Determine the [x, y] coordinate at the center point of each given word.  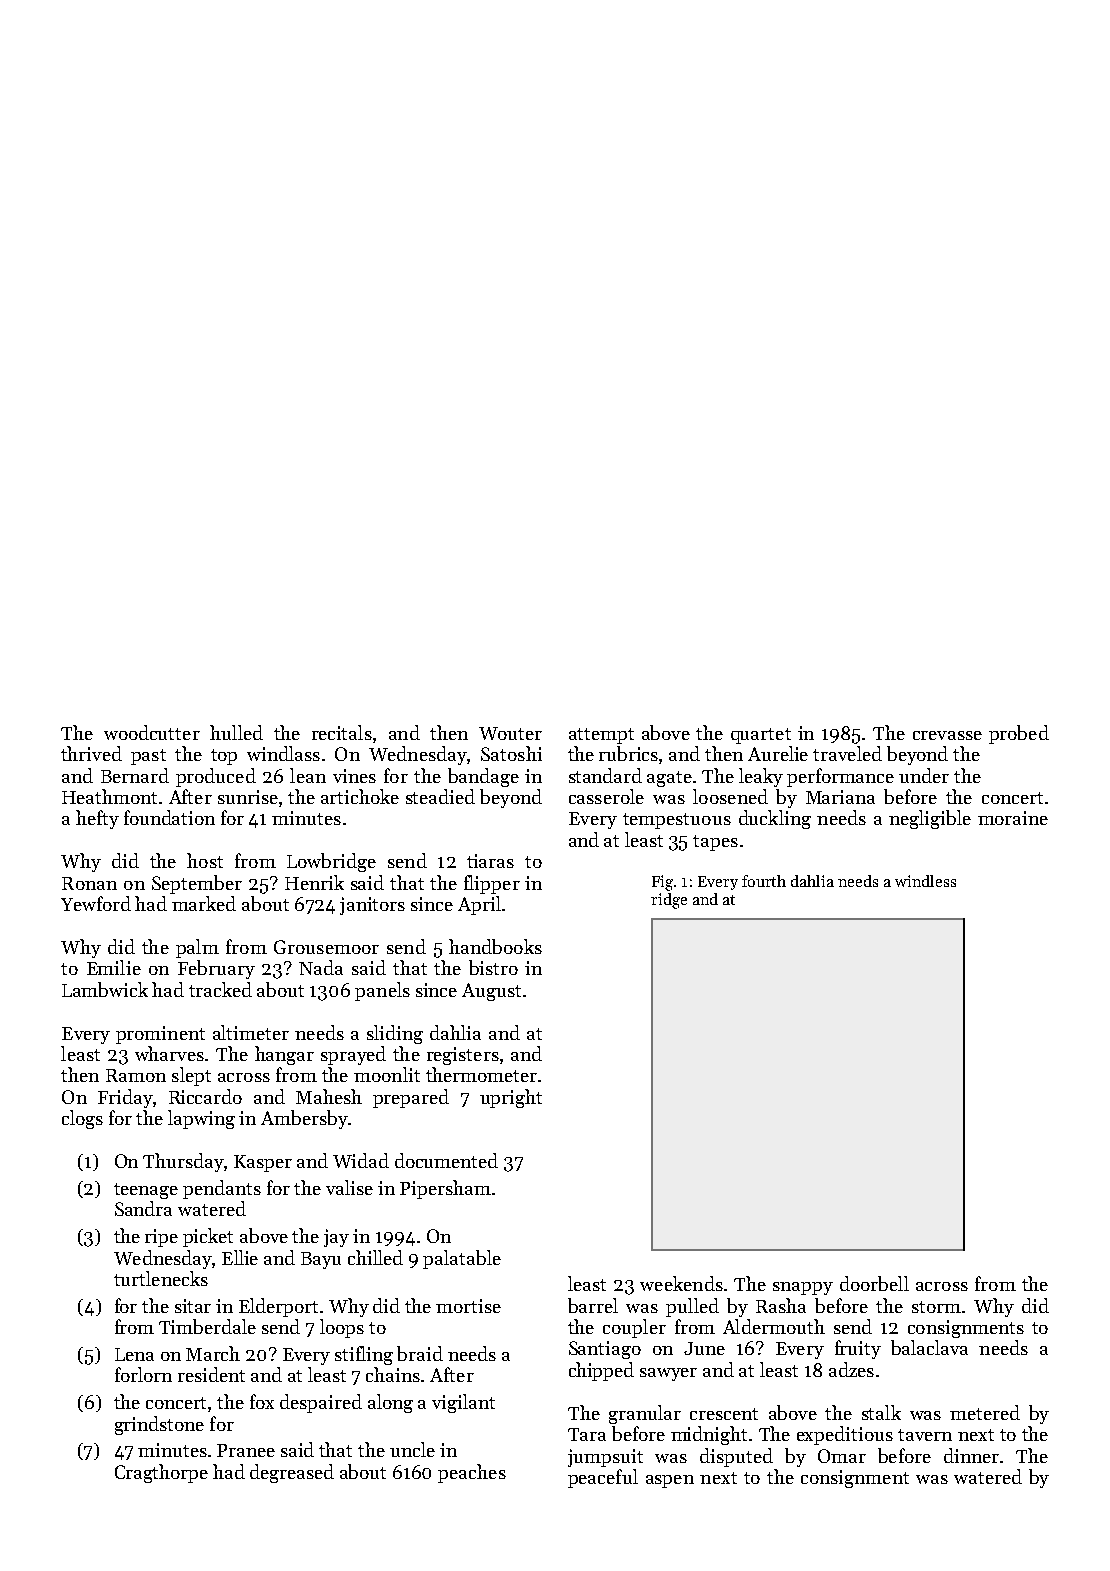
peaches [472, 1473]
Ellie [240, 1257]
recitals [342, 732]
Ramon [136, 1075]
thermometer [481, 1074]
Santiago [605, 1350]
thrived [91, 753]
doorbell [874, 1283]
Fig [662, 883]
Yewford [96, 903]
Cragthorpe [161, 1473]
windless [925, 881]
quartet [761, 736]
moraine [1013, 818]
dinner [971, 1455]
